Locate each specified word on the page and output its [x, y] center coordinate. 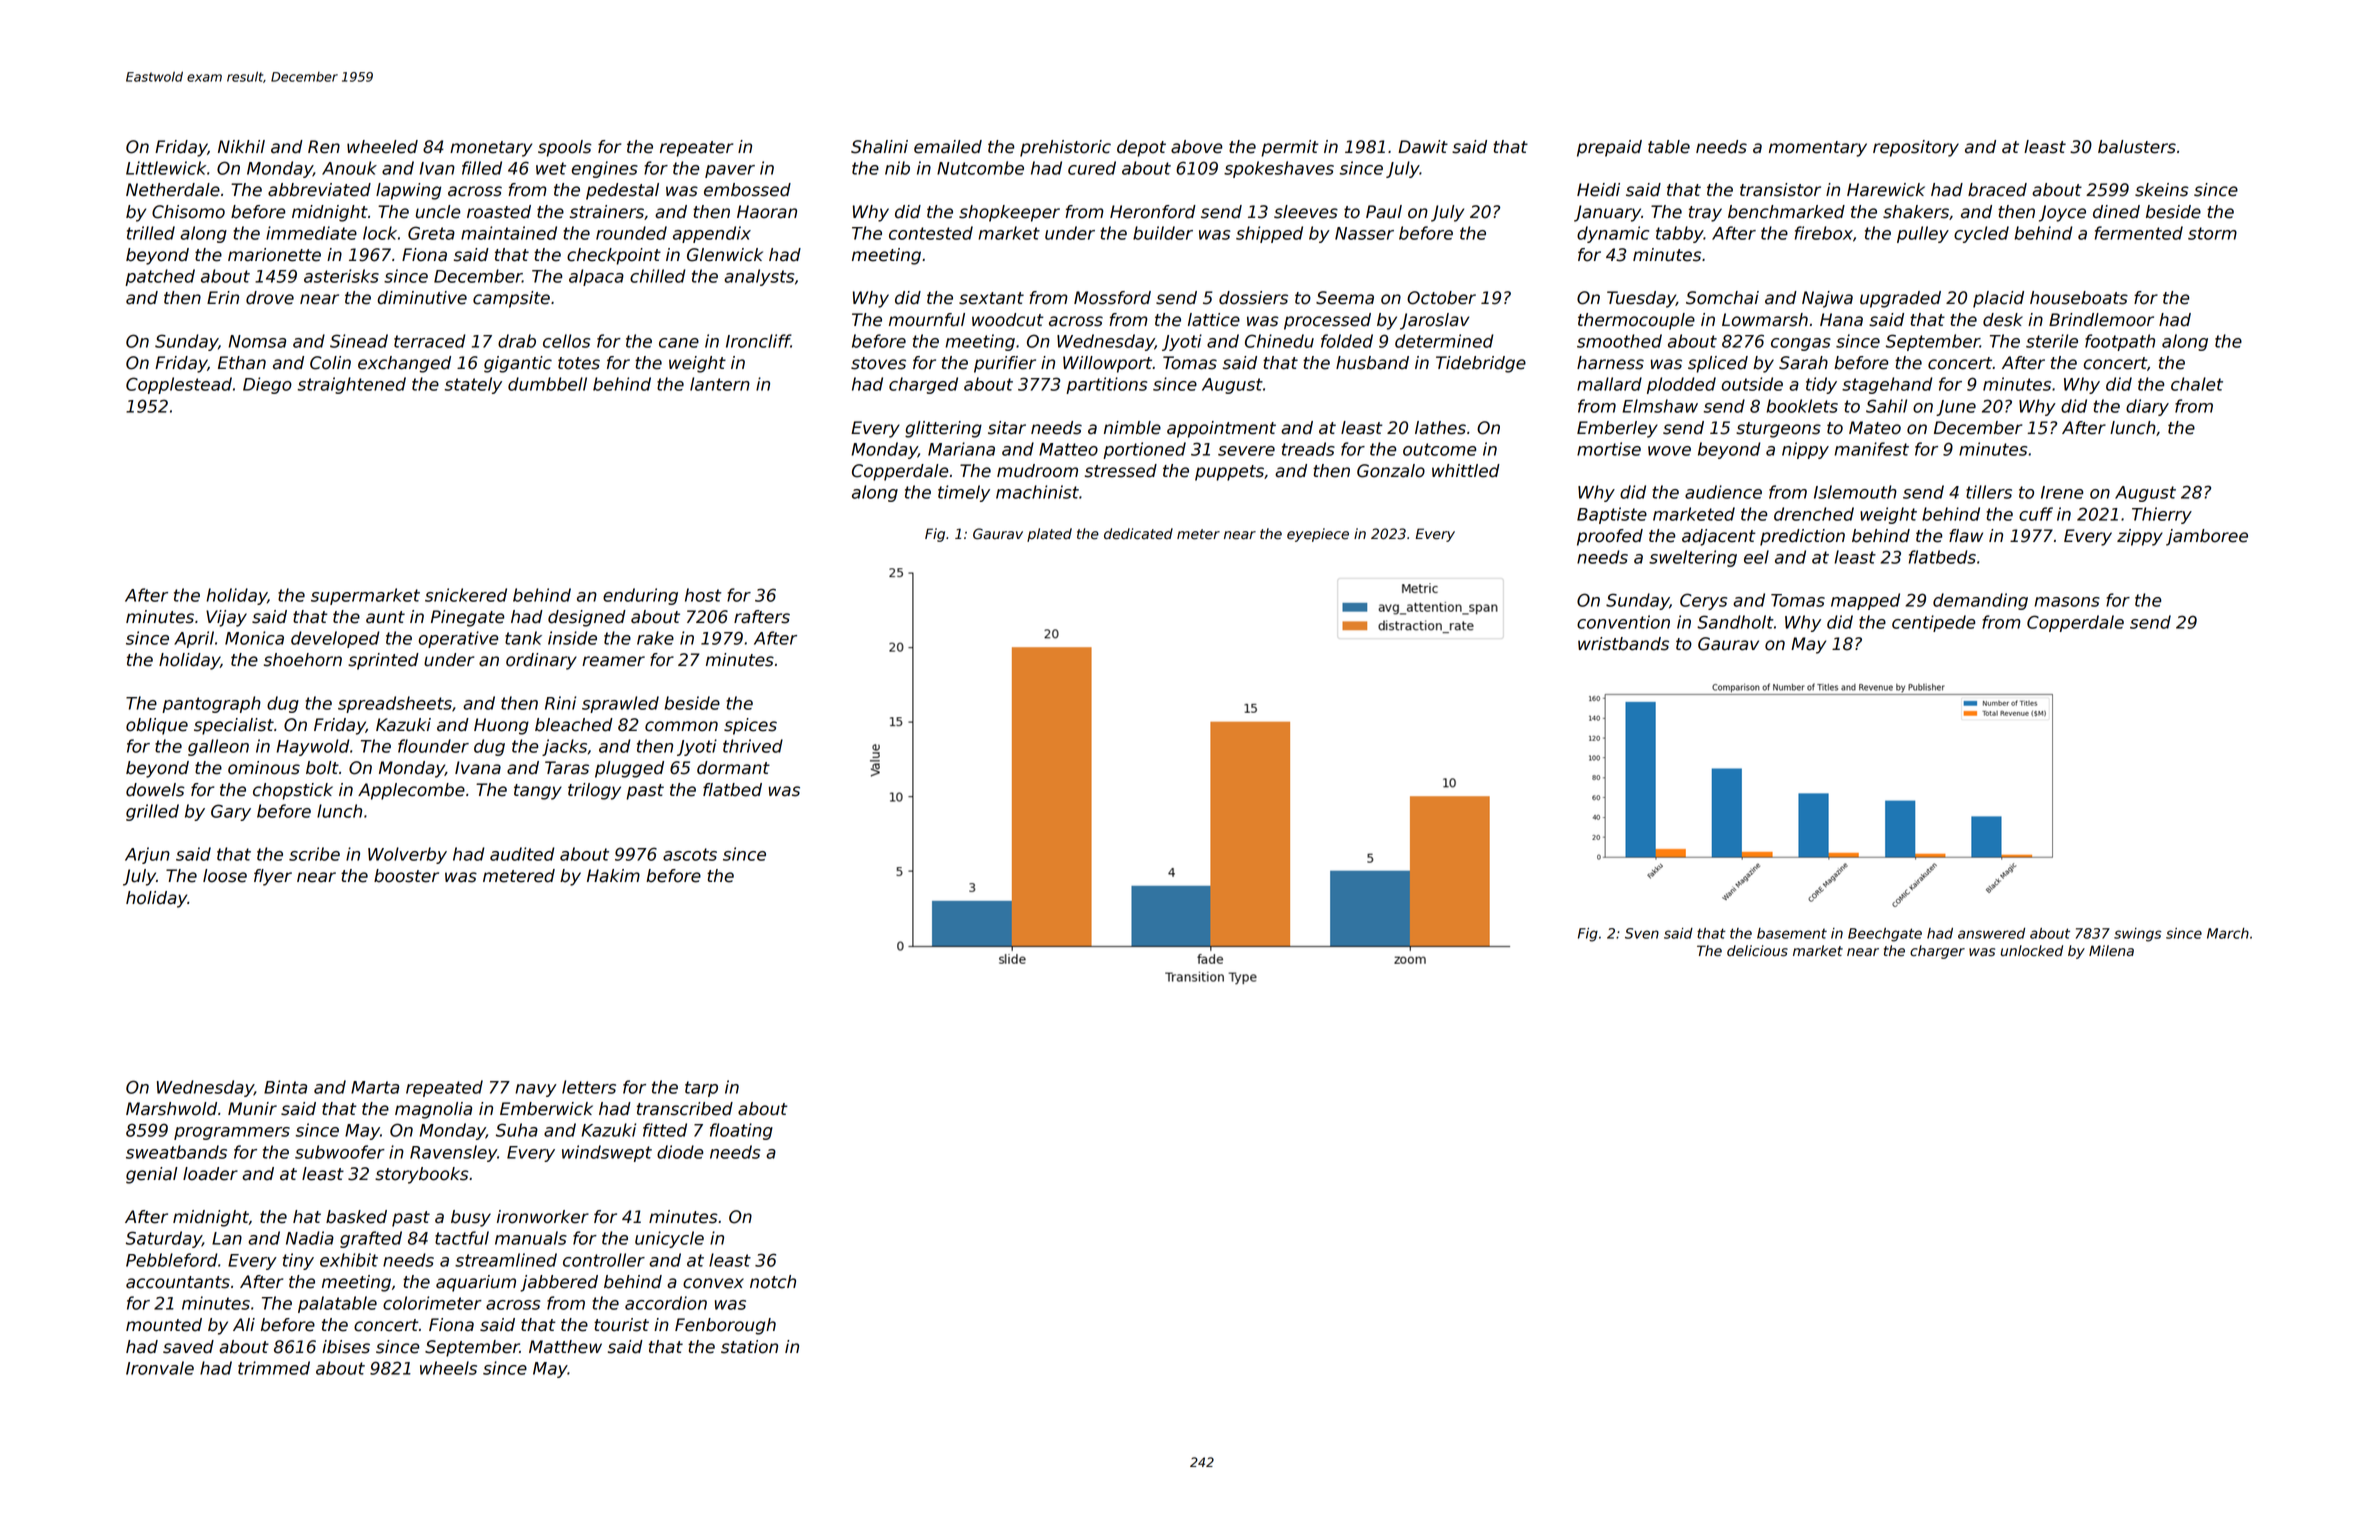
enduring [640, 596]
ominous [264, 768]
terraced [430, 341]
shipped [1269, 234]
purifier [1005, 364]
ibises [346, 1347]
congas [1801, 344]
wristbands [1623, 644]
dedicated [1138, 534]
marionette [274, 255]
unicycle [669, 1239]
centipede [1934, 623]
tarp [701, 1089]
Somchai [1722, 298]
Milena [2111, 951]
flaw [1966, 536]
